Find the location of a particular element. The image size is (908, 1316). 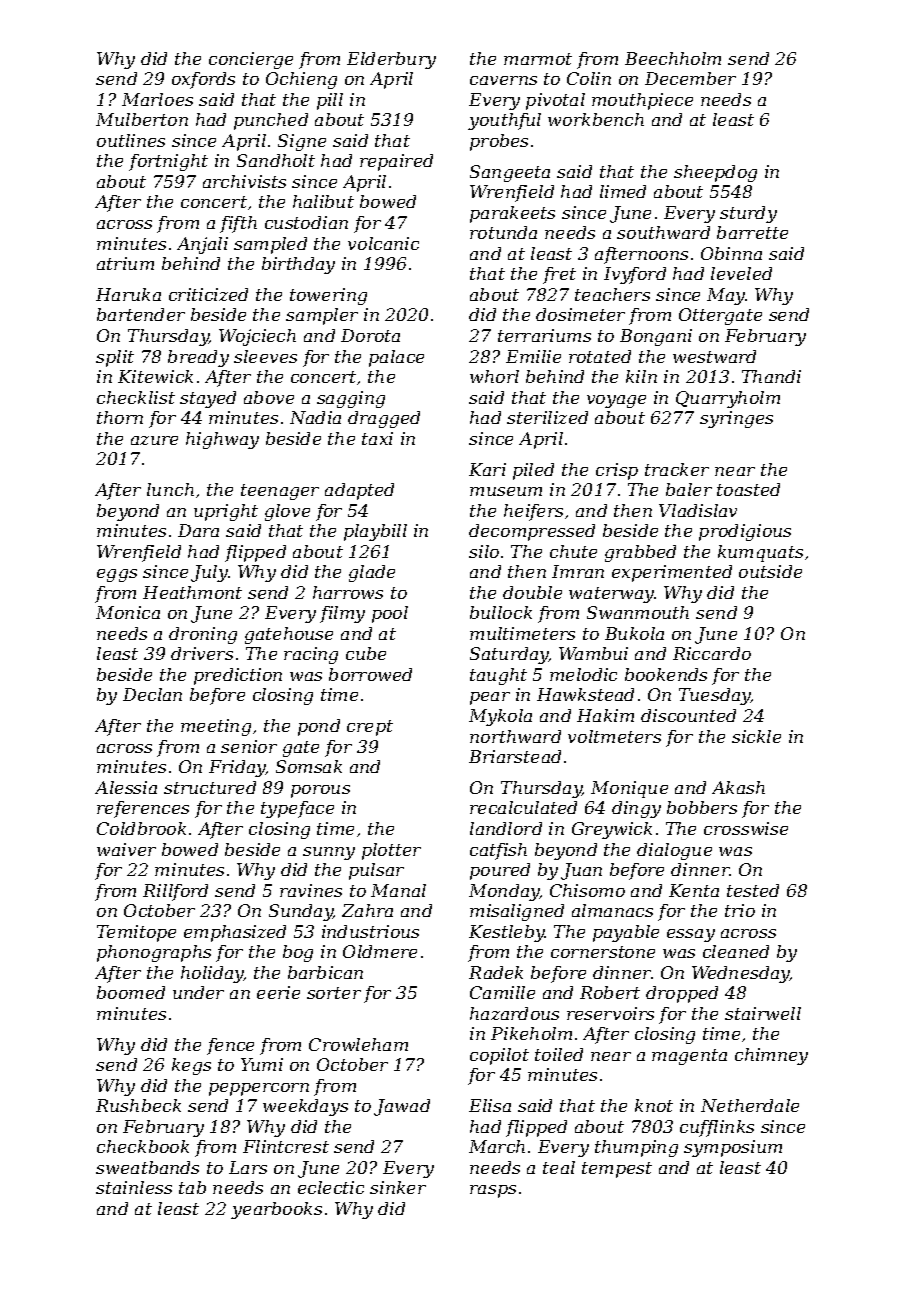

Rushbeck is located at coordinates (138, 1105).
